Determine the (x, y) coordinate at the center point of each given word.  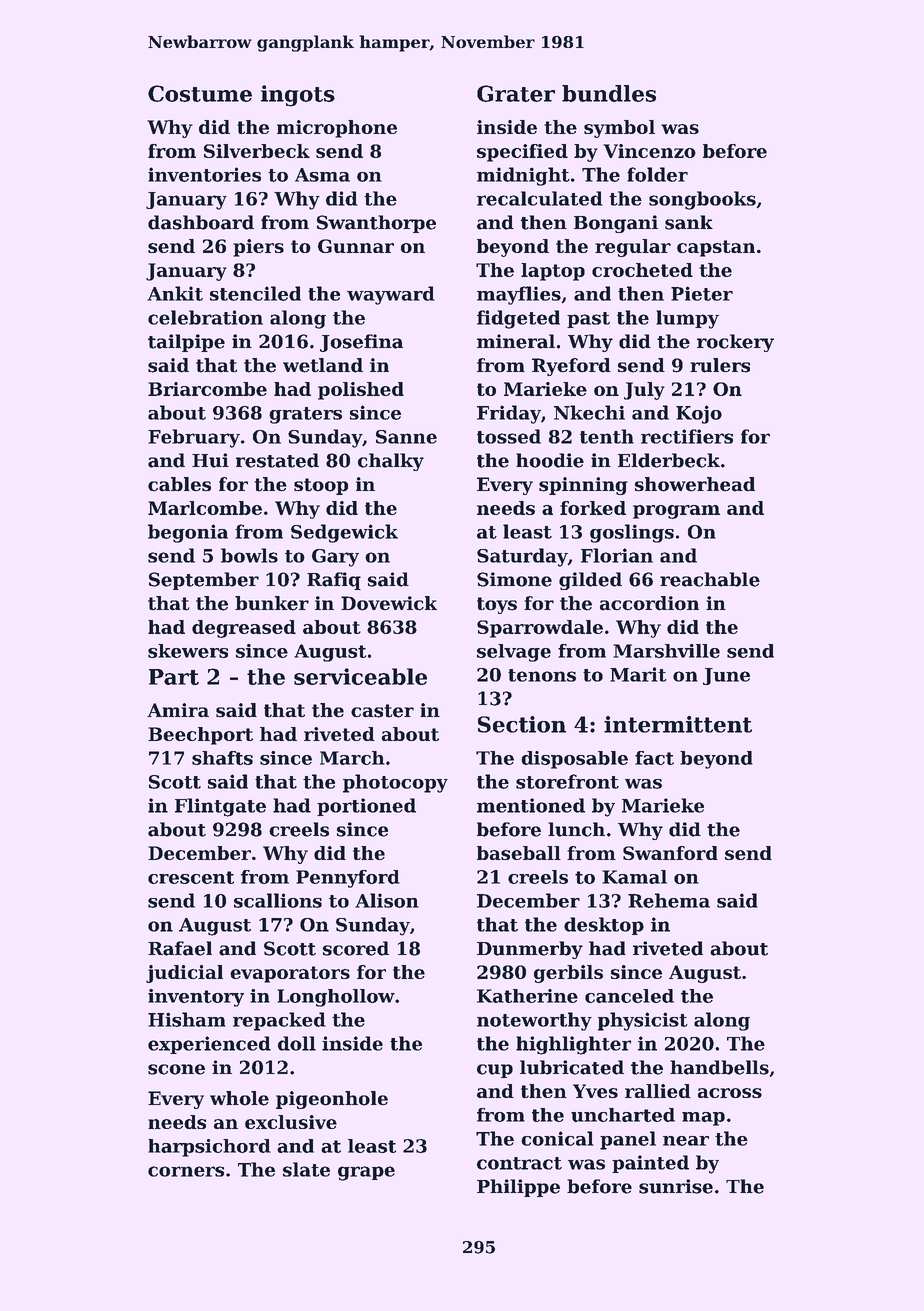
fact (654, 758)
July (644, 391)
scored (356, 948)
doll (297, 1043)
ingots (298, 96)
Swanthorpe (376, 224)
